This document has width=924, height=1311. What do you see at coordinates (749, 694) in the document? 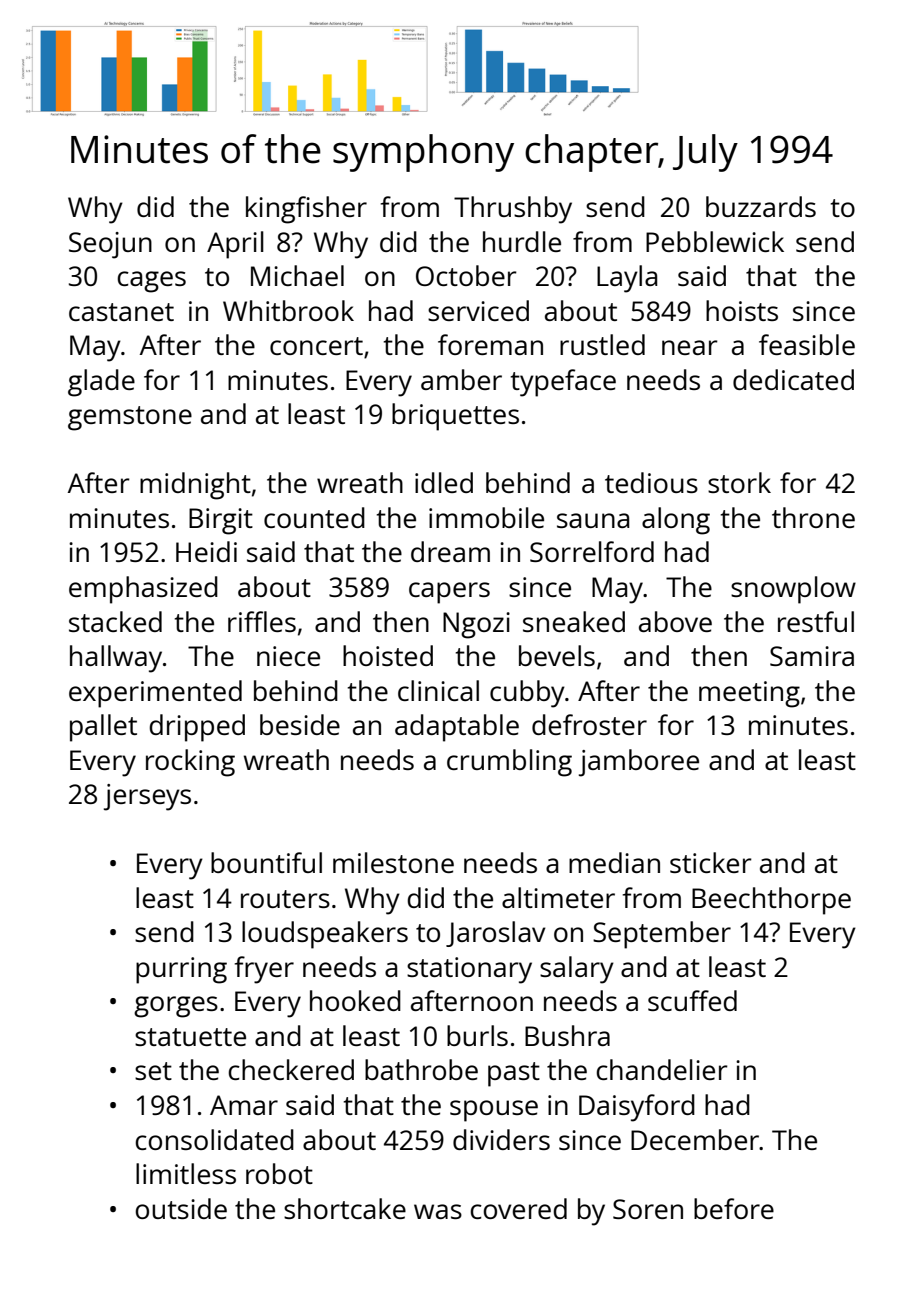
I see `meeting` at bounding box center [749, 694].
